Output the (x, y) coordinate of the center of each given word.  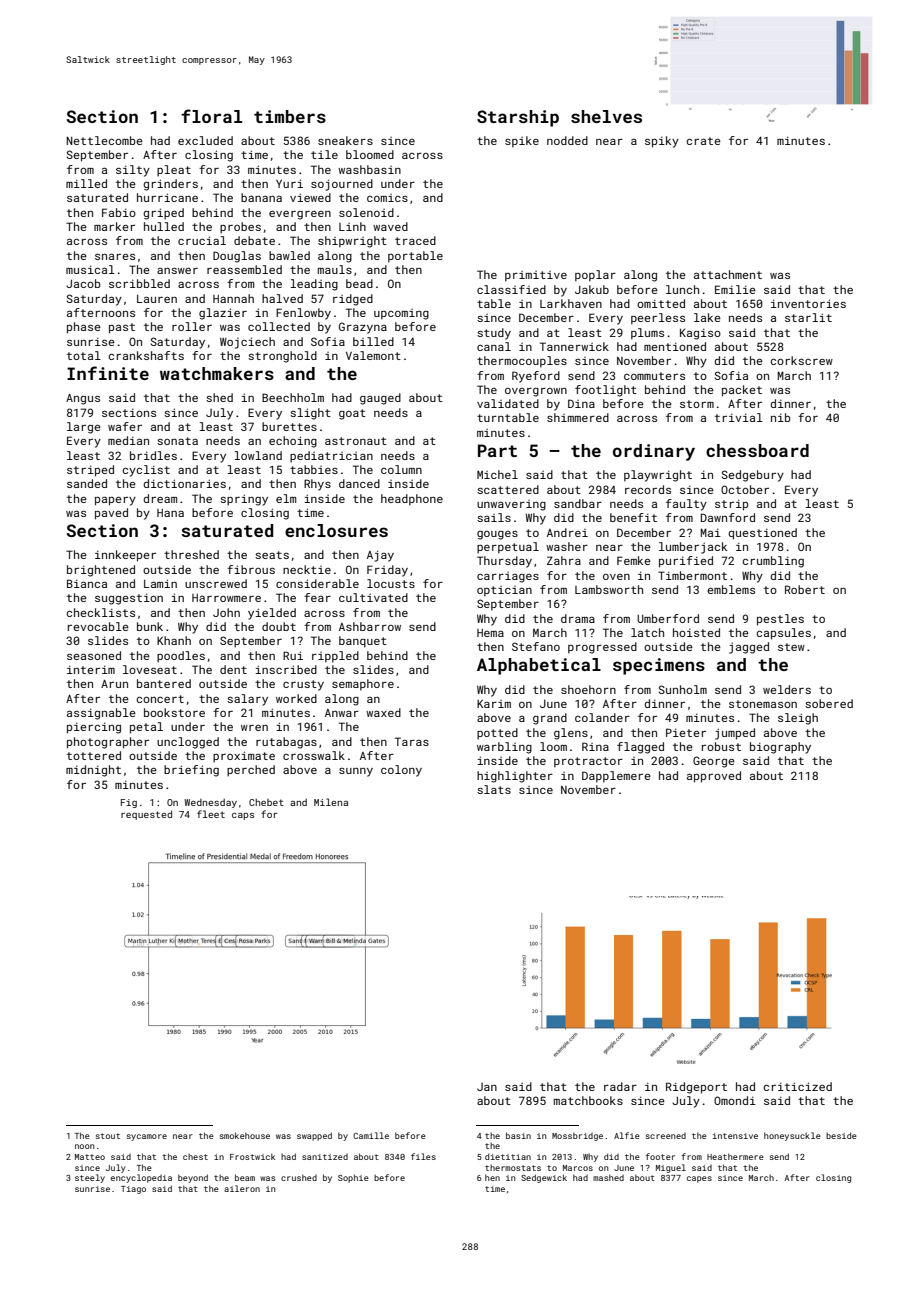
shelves (606, 116)
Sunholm (683, 689)
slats (494, 789)
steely (90, 1178)
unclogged (188, 743)
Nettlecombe (104, 140)
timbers (290, 116)
